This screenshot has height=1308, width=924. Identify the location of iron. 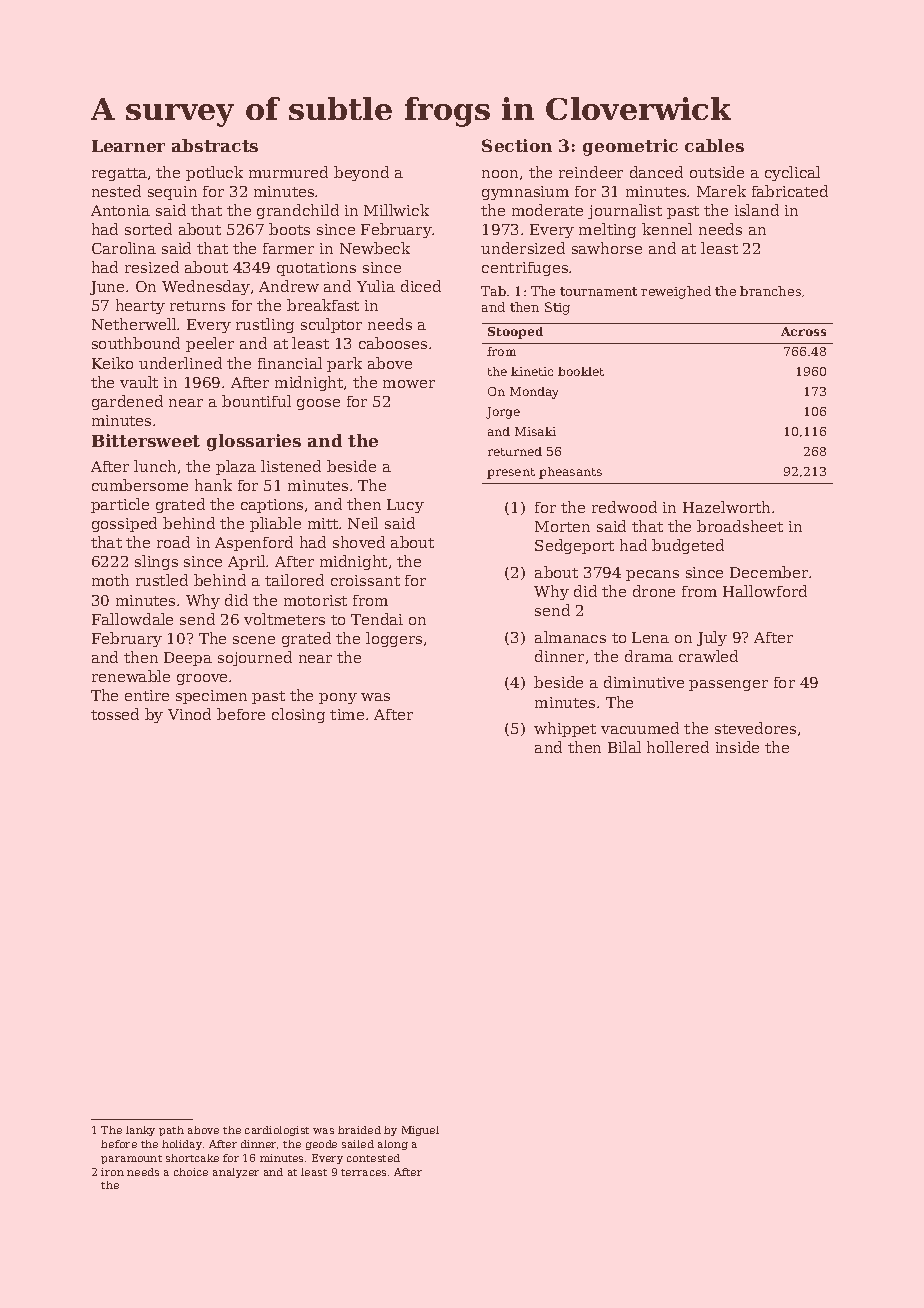
(112, 1172).
